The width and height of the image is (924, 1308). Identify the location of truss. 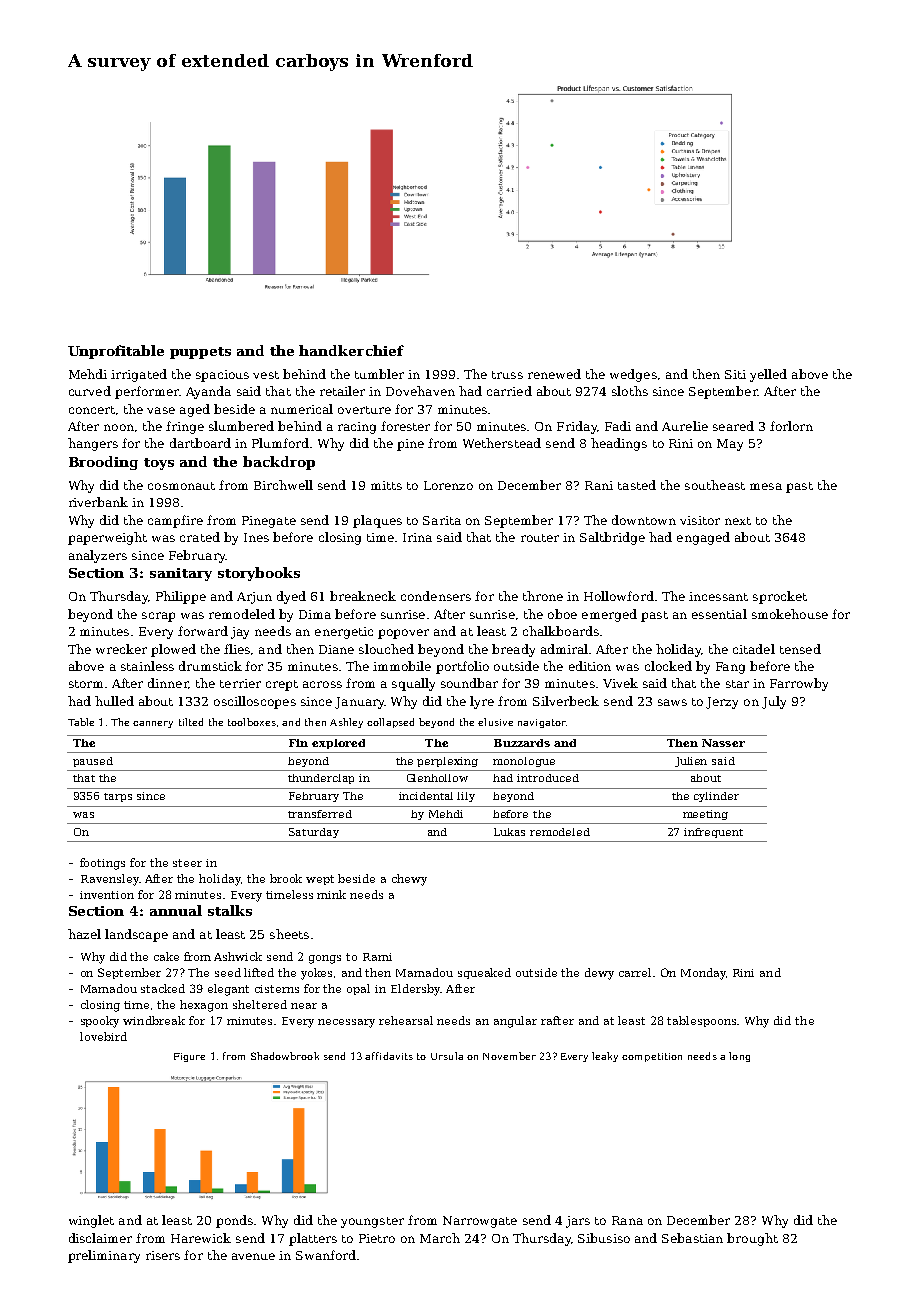
(507, 375).
